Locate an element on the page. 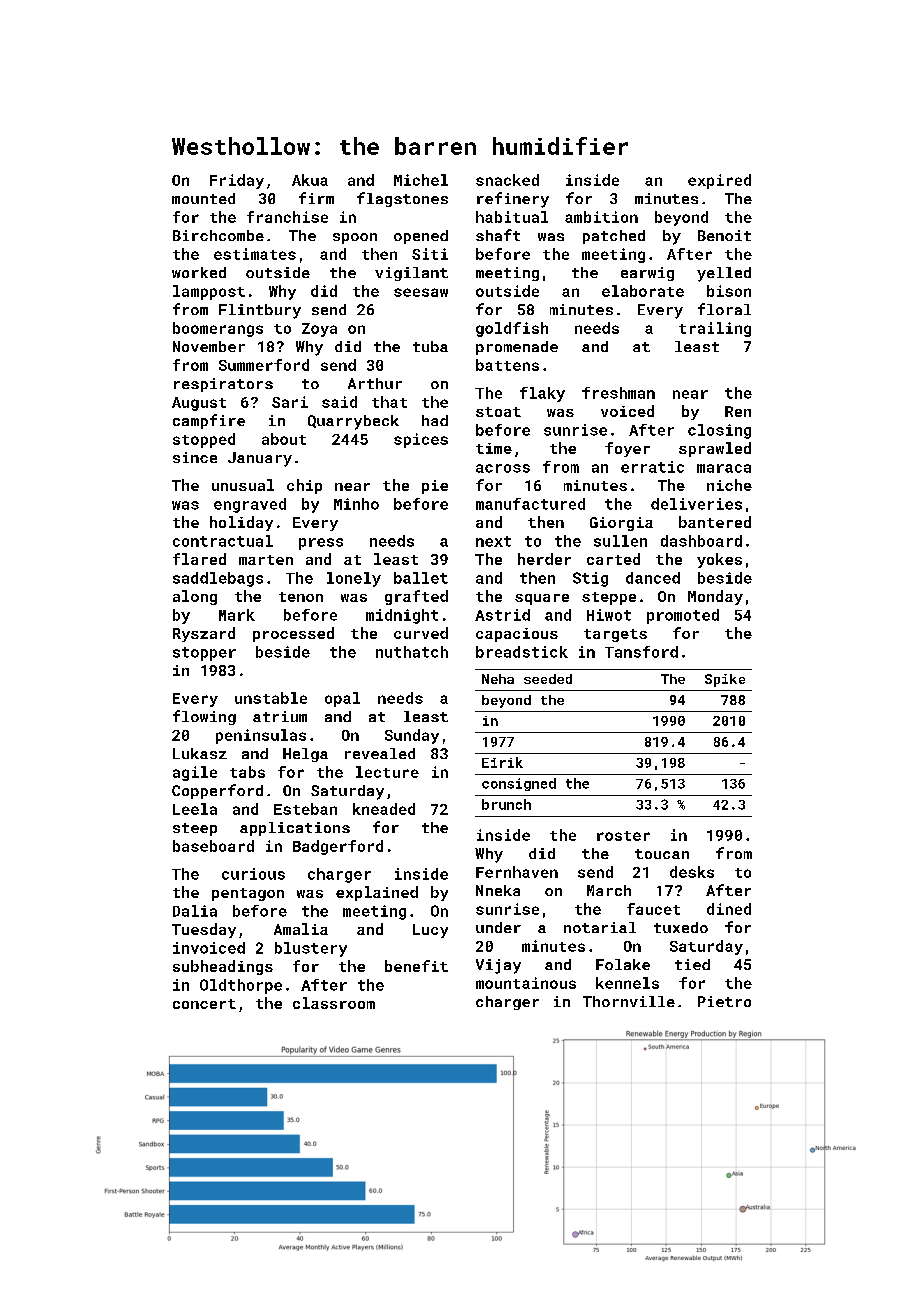 The height and width of the page is (1311, 924). classroom is located at coordinates (334, 1003).
